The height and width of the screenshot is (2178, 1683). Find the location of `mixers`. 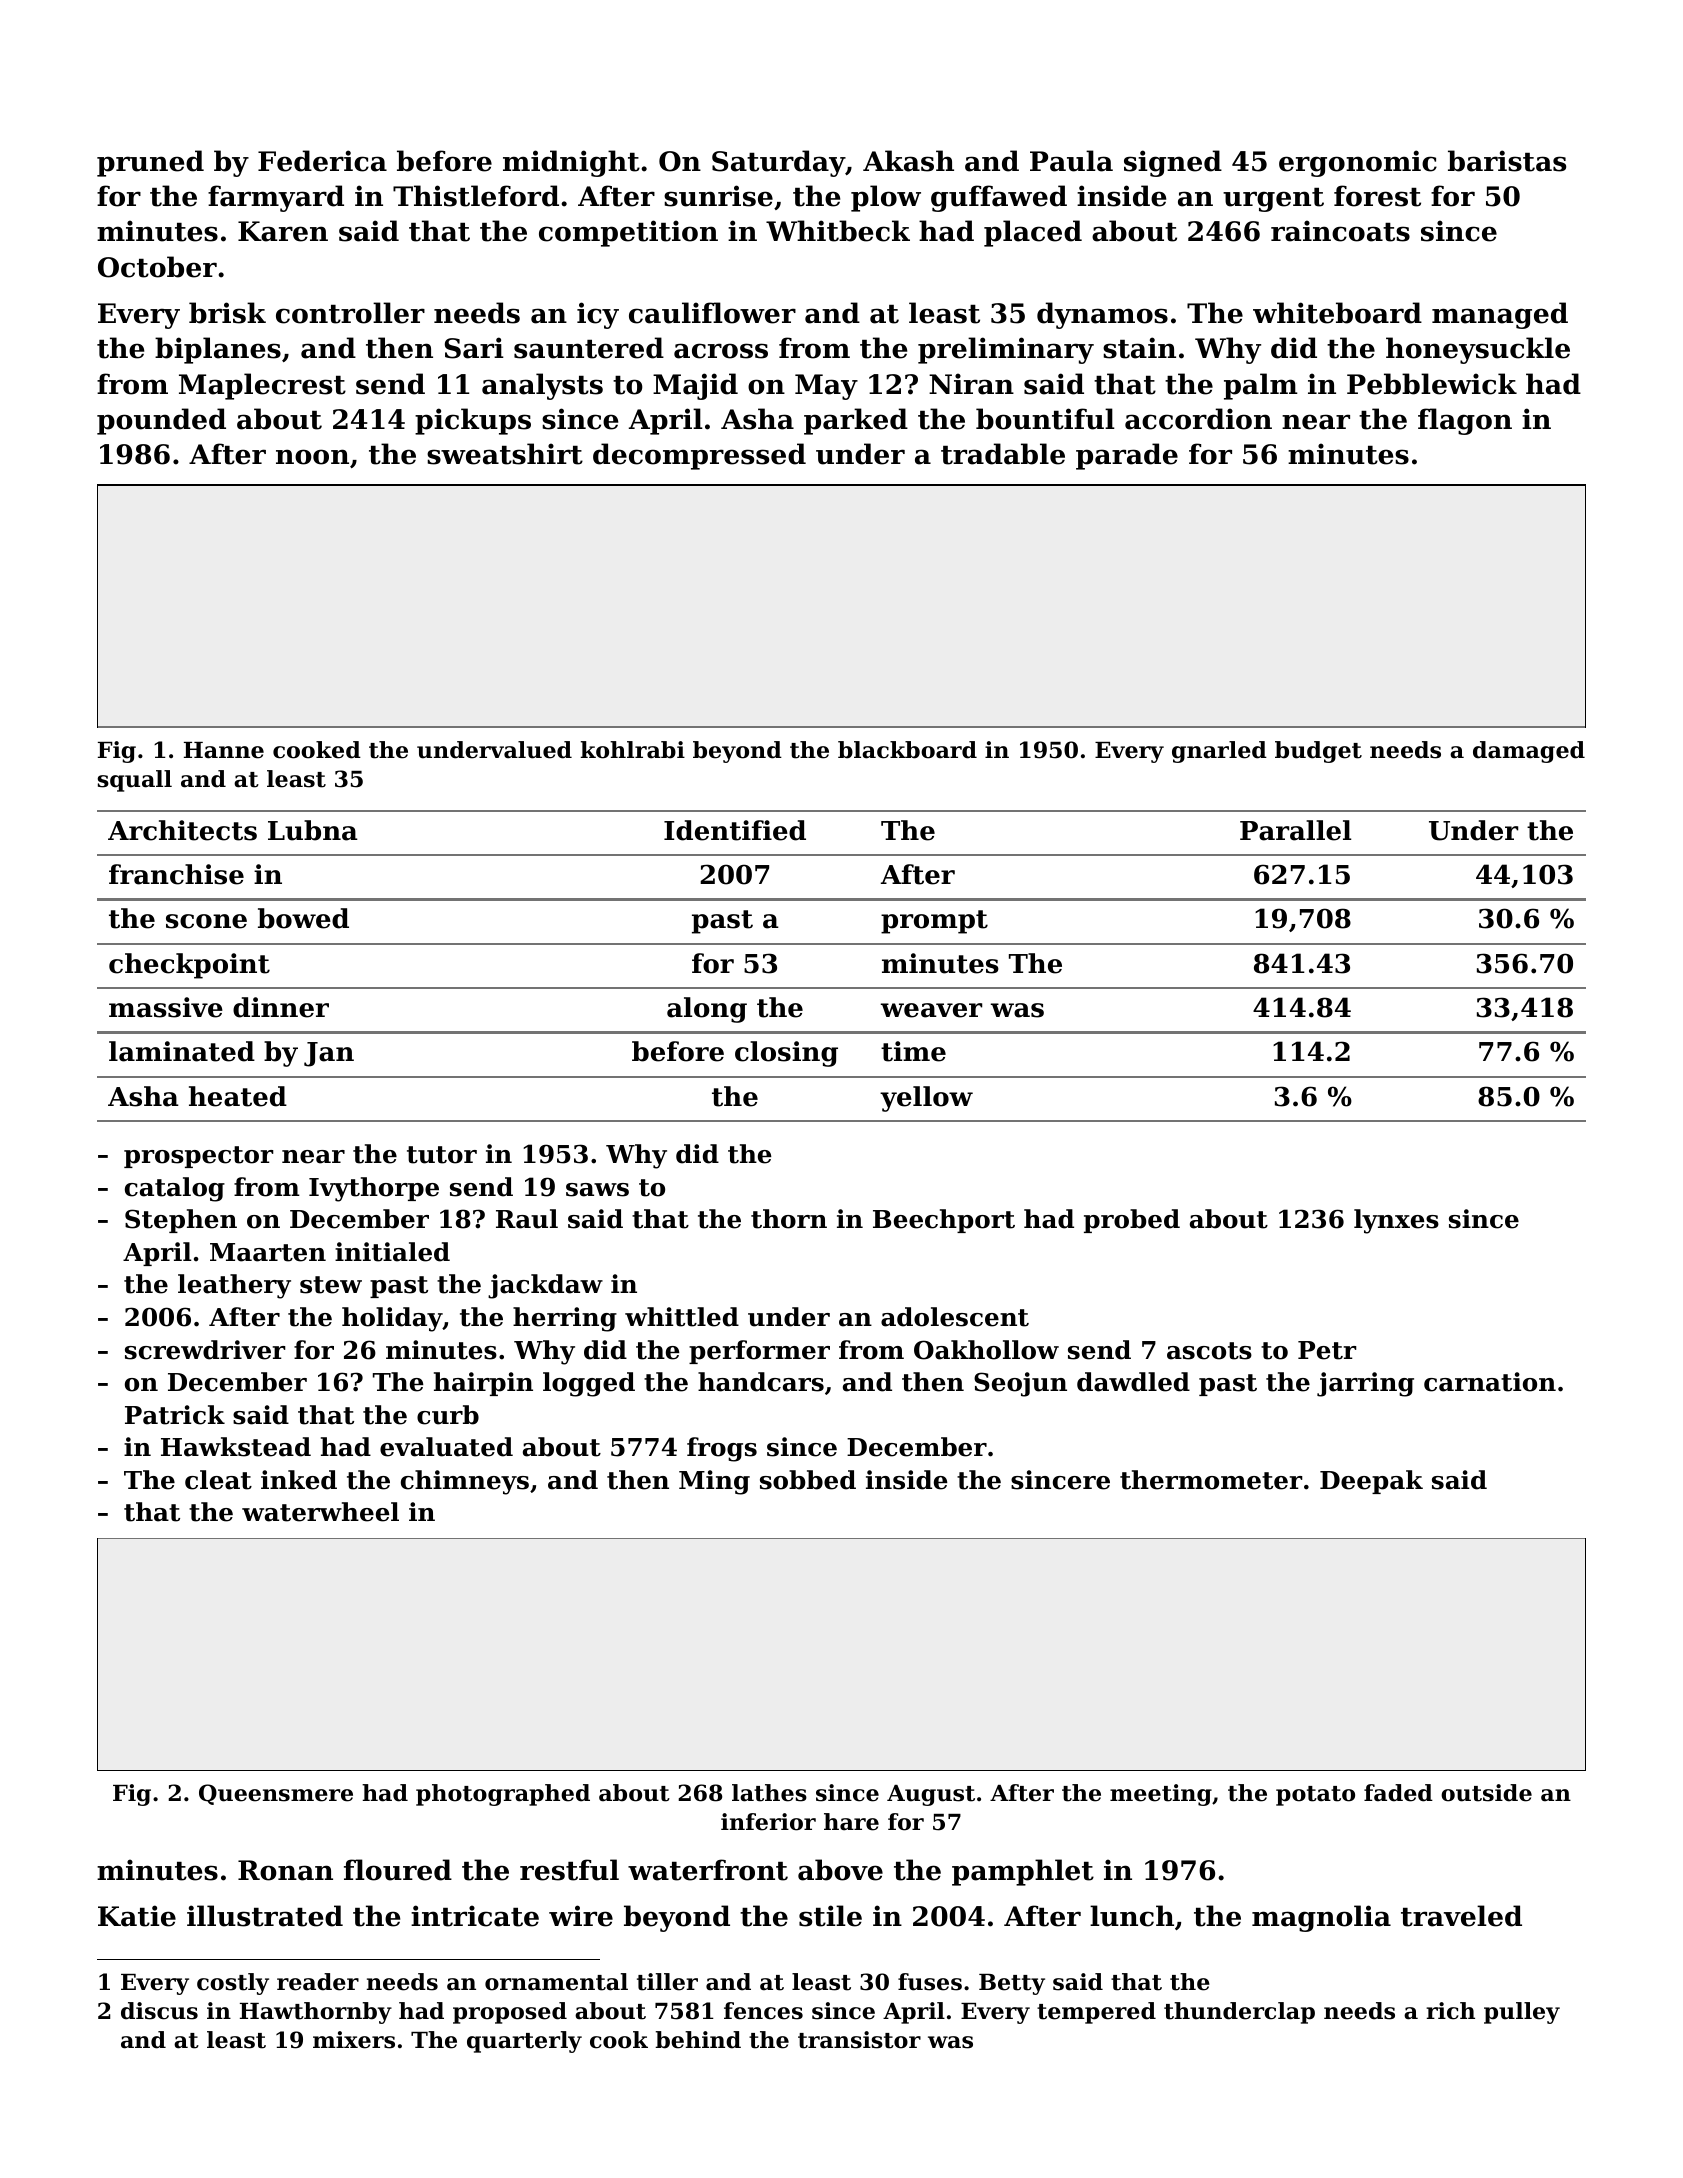

mixers is located at coordinates (354, 2040).
